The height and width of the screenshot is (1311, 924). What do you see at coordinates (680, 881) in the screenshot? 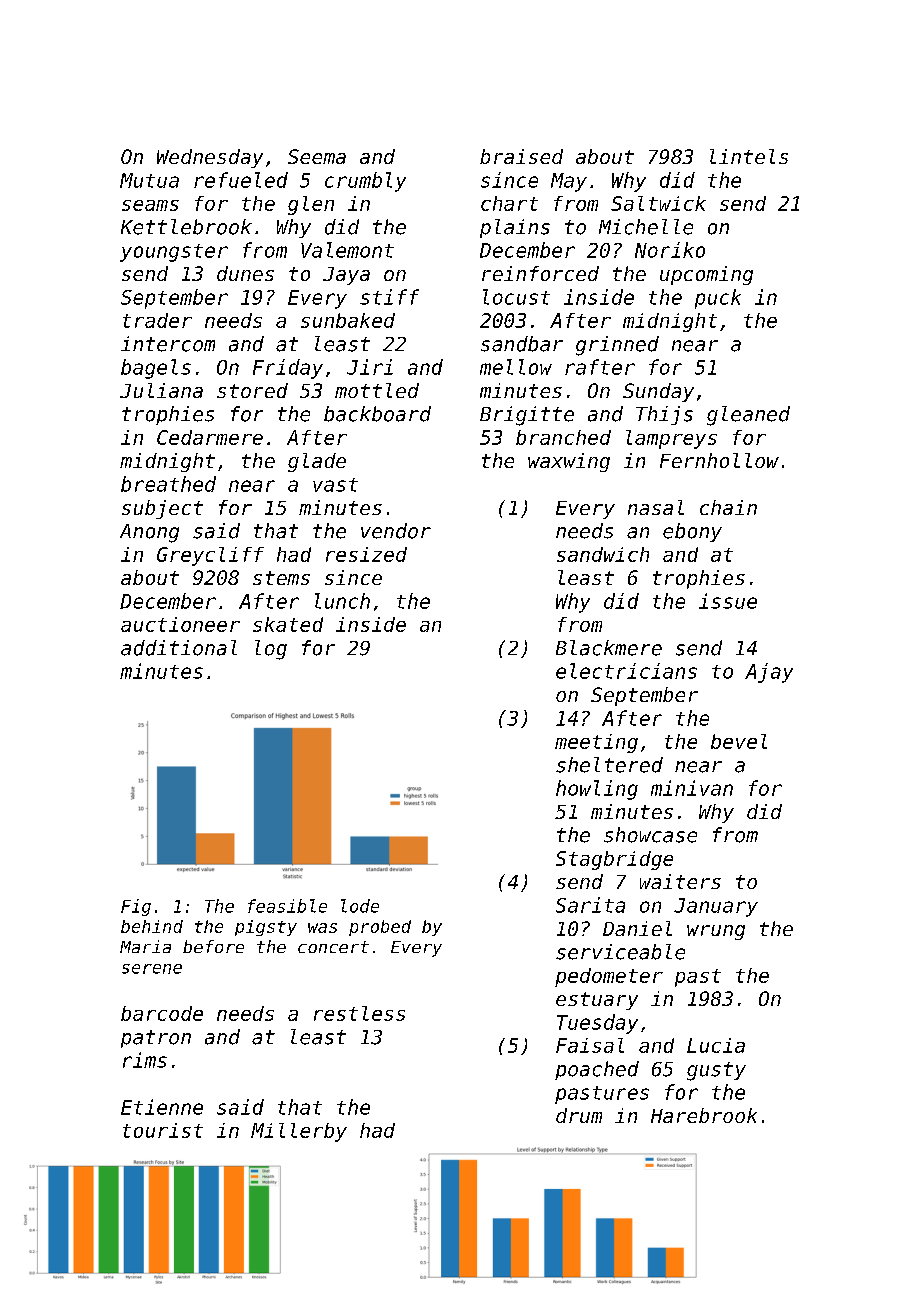
I see `waiters` at bounding box center [680, 881].
